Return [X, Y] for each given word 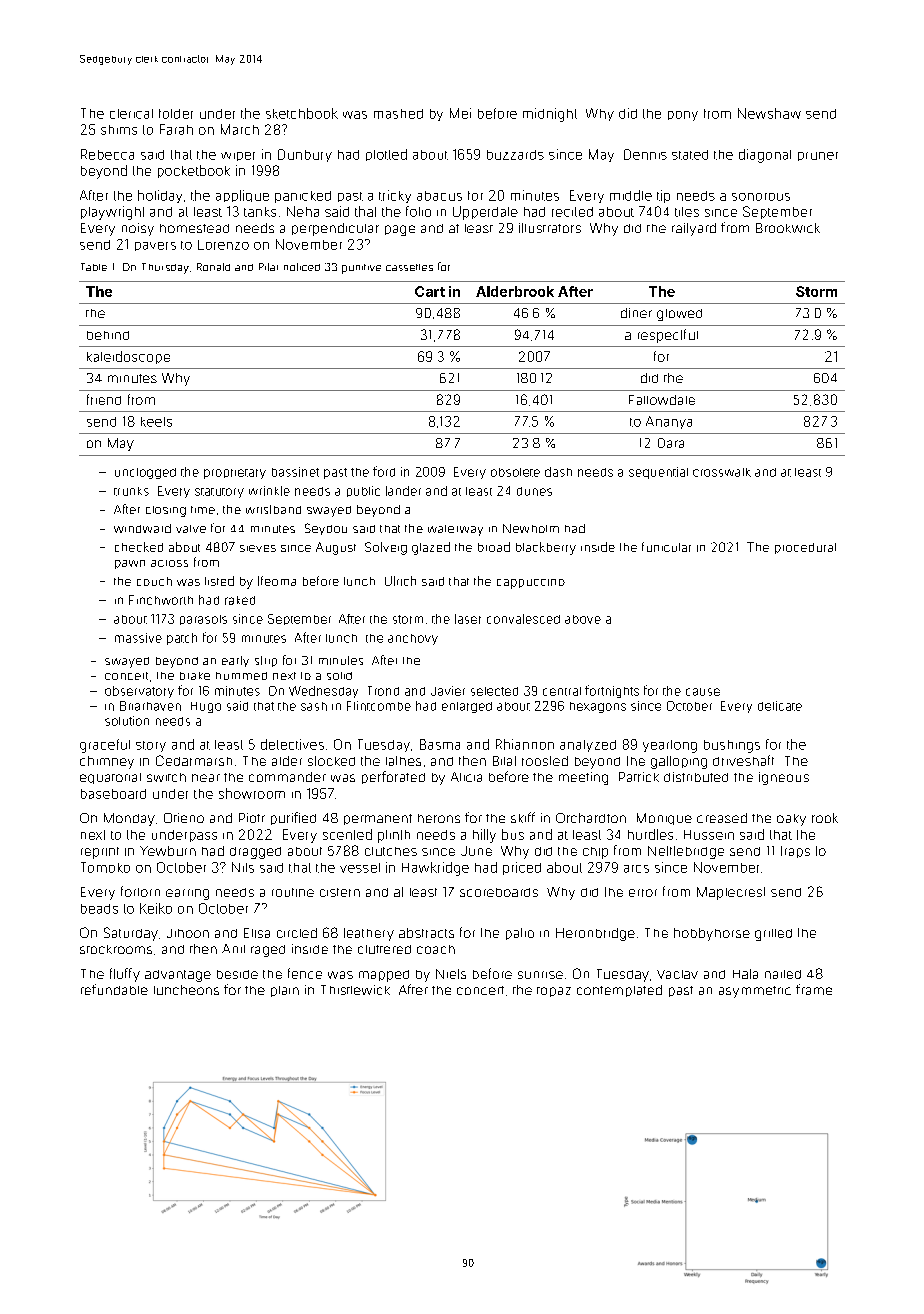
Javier [448, 691]
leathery [369, 934]
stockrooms [116, 949]
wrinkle [269, 491]
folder [176, 114]
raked [240, 600]
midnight [550, 115]
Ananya [669, 422]
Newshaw [769, 113]
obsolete [515, 472]
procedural [805, 548]
